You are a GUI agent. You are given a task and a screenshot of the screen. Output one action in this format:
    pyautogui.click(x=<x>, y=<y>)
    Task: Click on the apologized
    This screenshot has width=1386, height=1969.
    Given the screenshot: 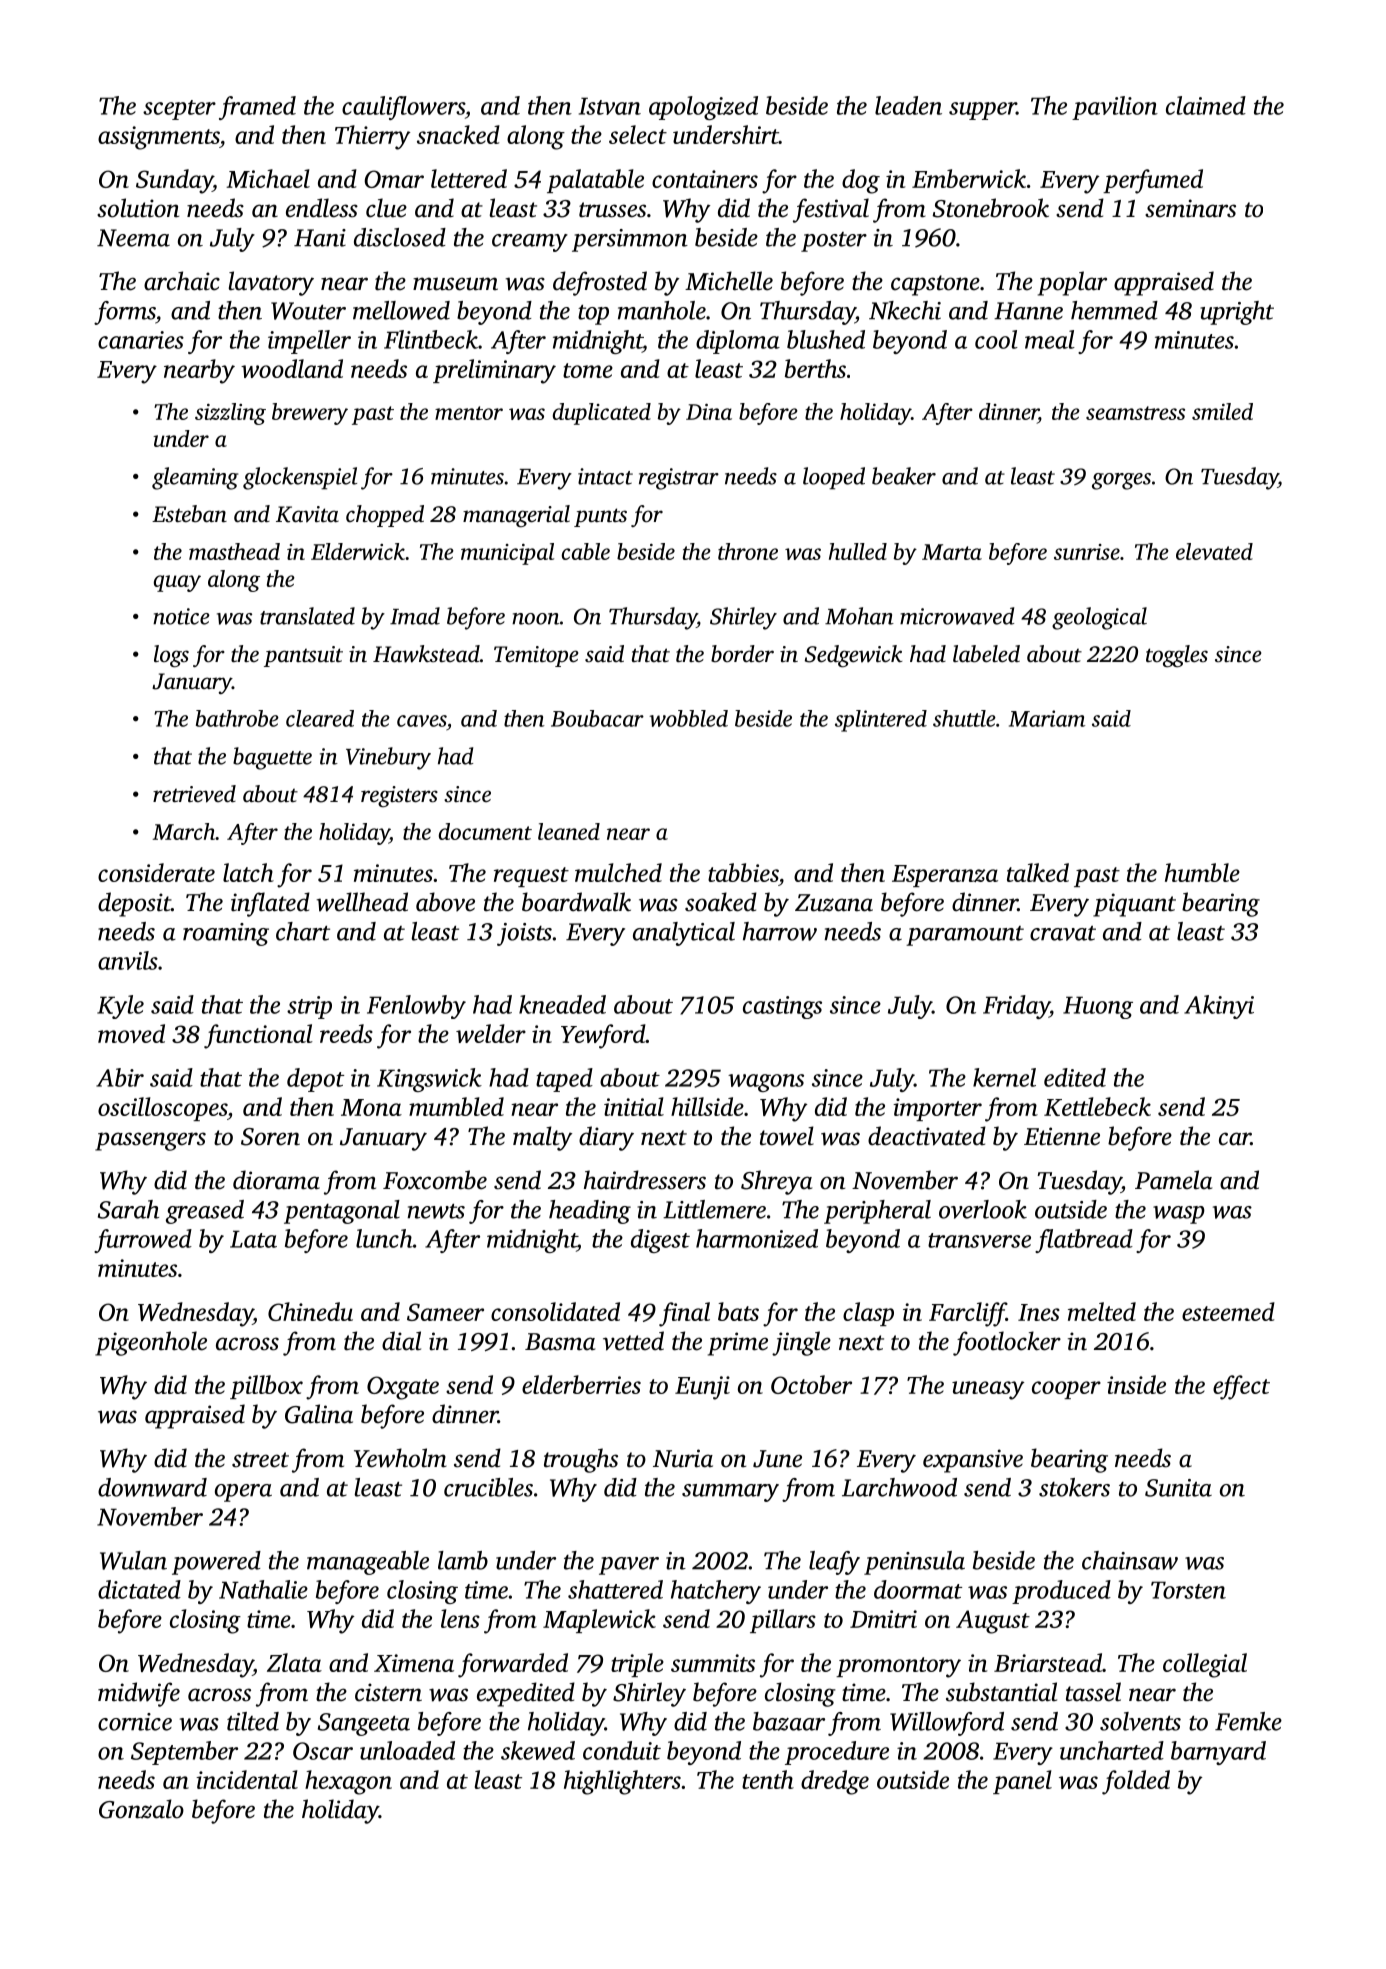 What is the action you would take?
    pyautogui.click(x=703, y=108)
